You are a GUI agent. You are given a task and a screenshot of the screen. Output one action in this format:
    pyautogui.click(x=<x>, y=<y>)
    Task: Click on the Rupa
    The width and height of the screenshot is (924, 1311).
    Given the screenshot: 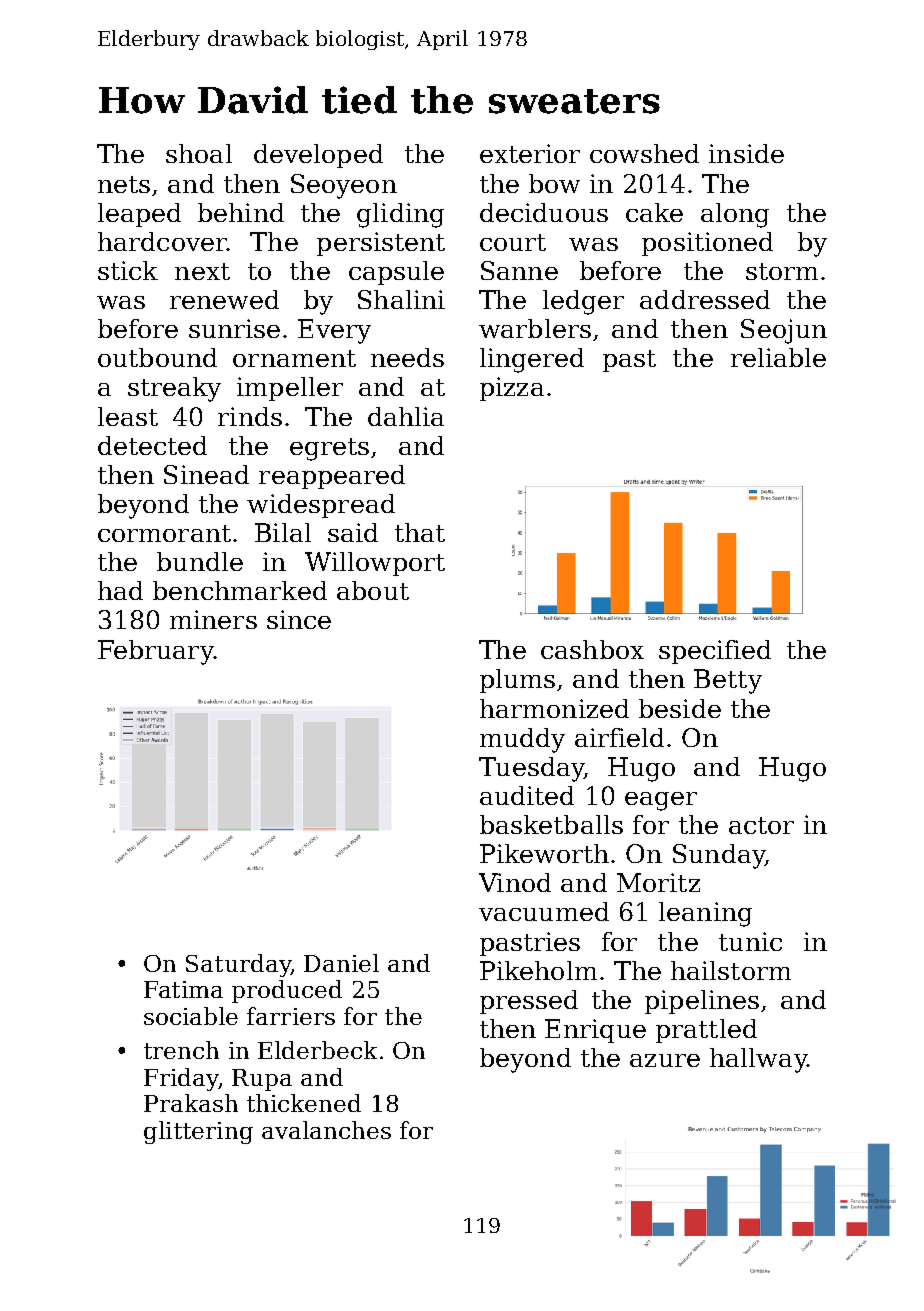 What is the action you would take?
    pyautogui.click(x=262, y=1080)
